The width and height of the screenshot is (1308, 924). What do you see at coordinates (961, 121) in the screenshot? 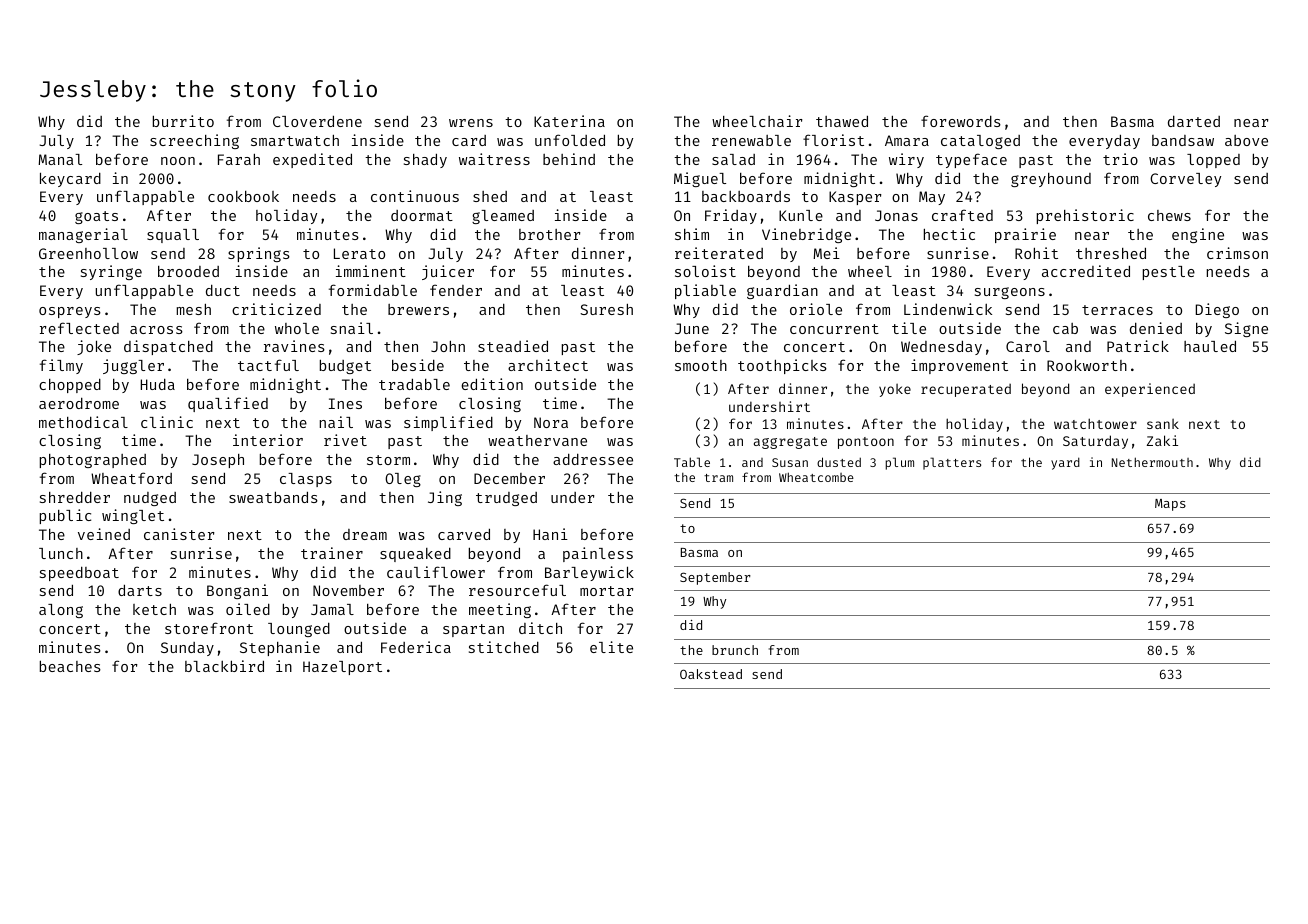
I see `forewords` at bounding box center [961, 121].
